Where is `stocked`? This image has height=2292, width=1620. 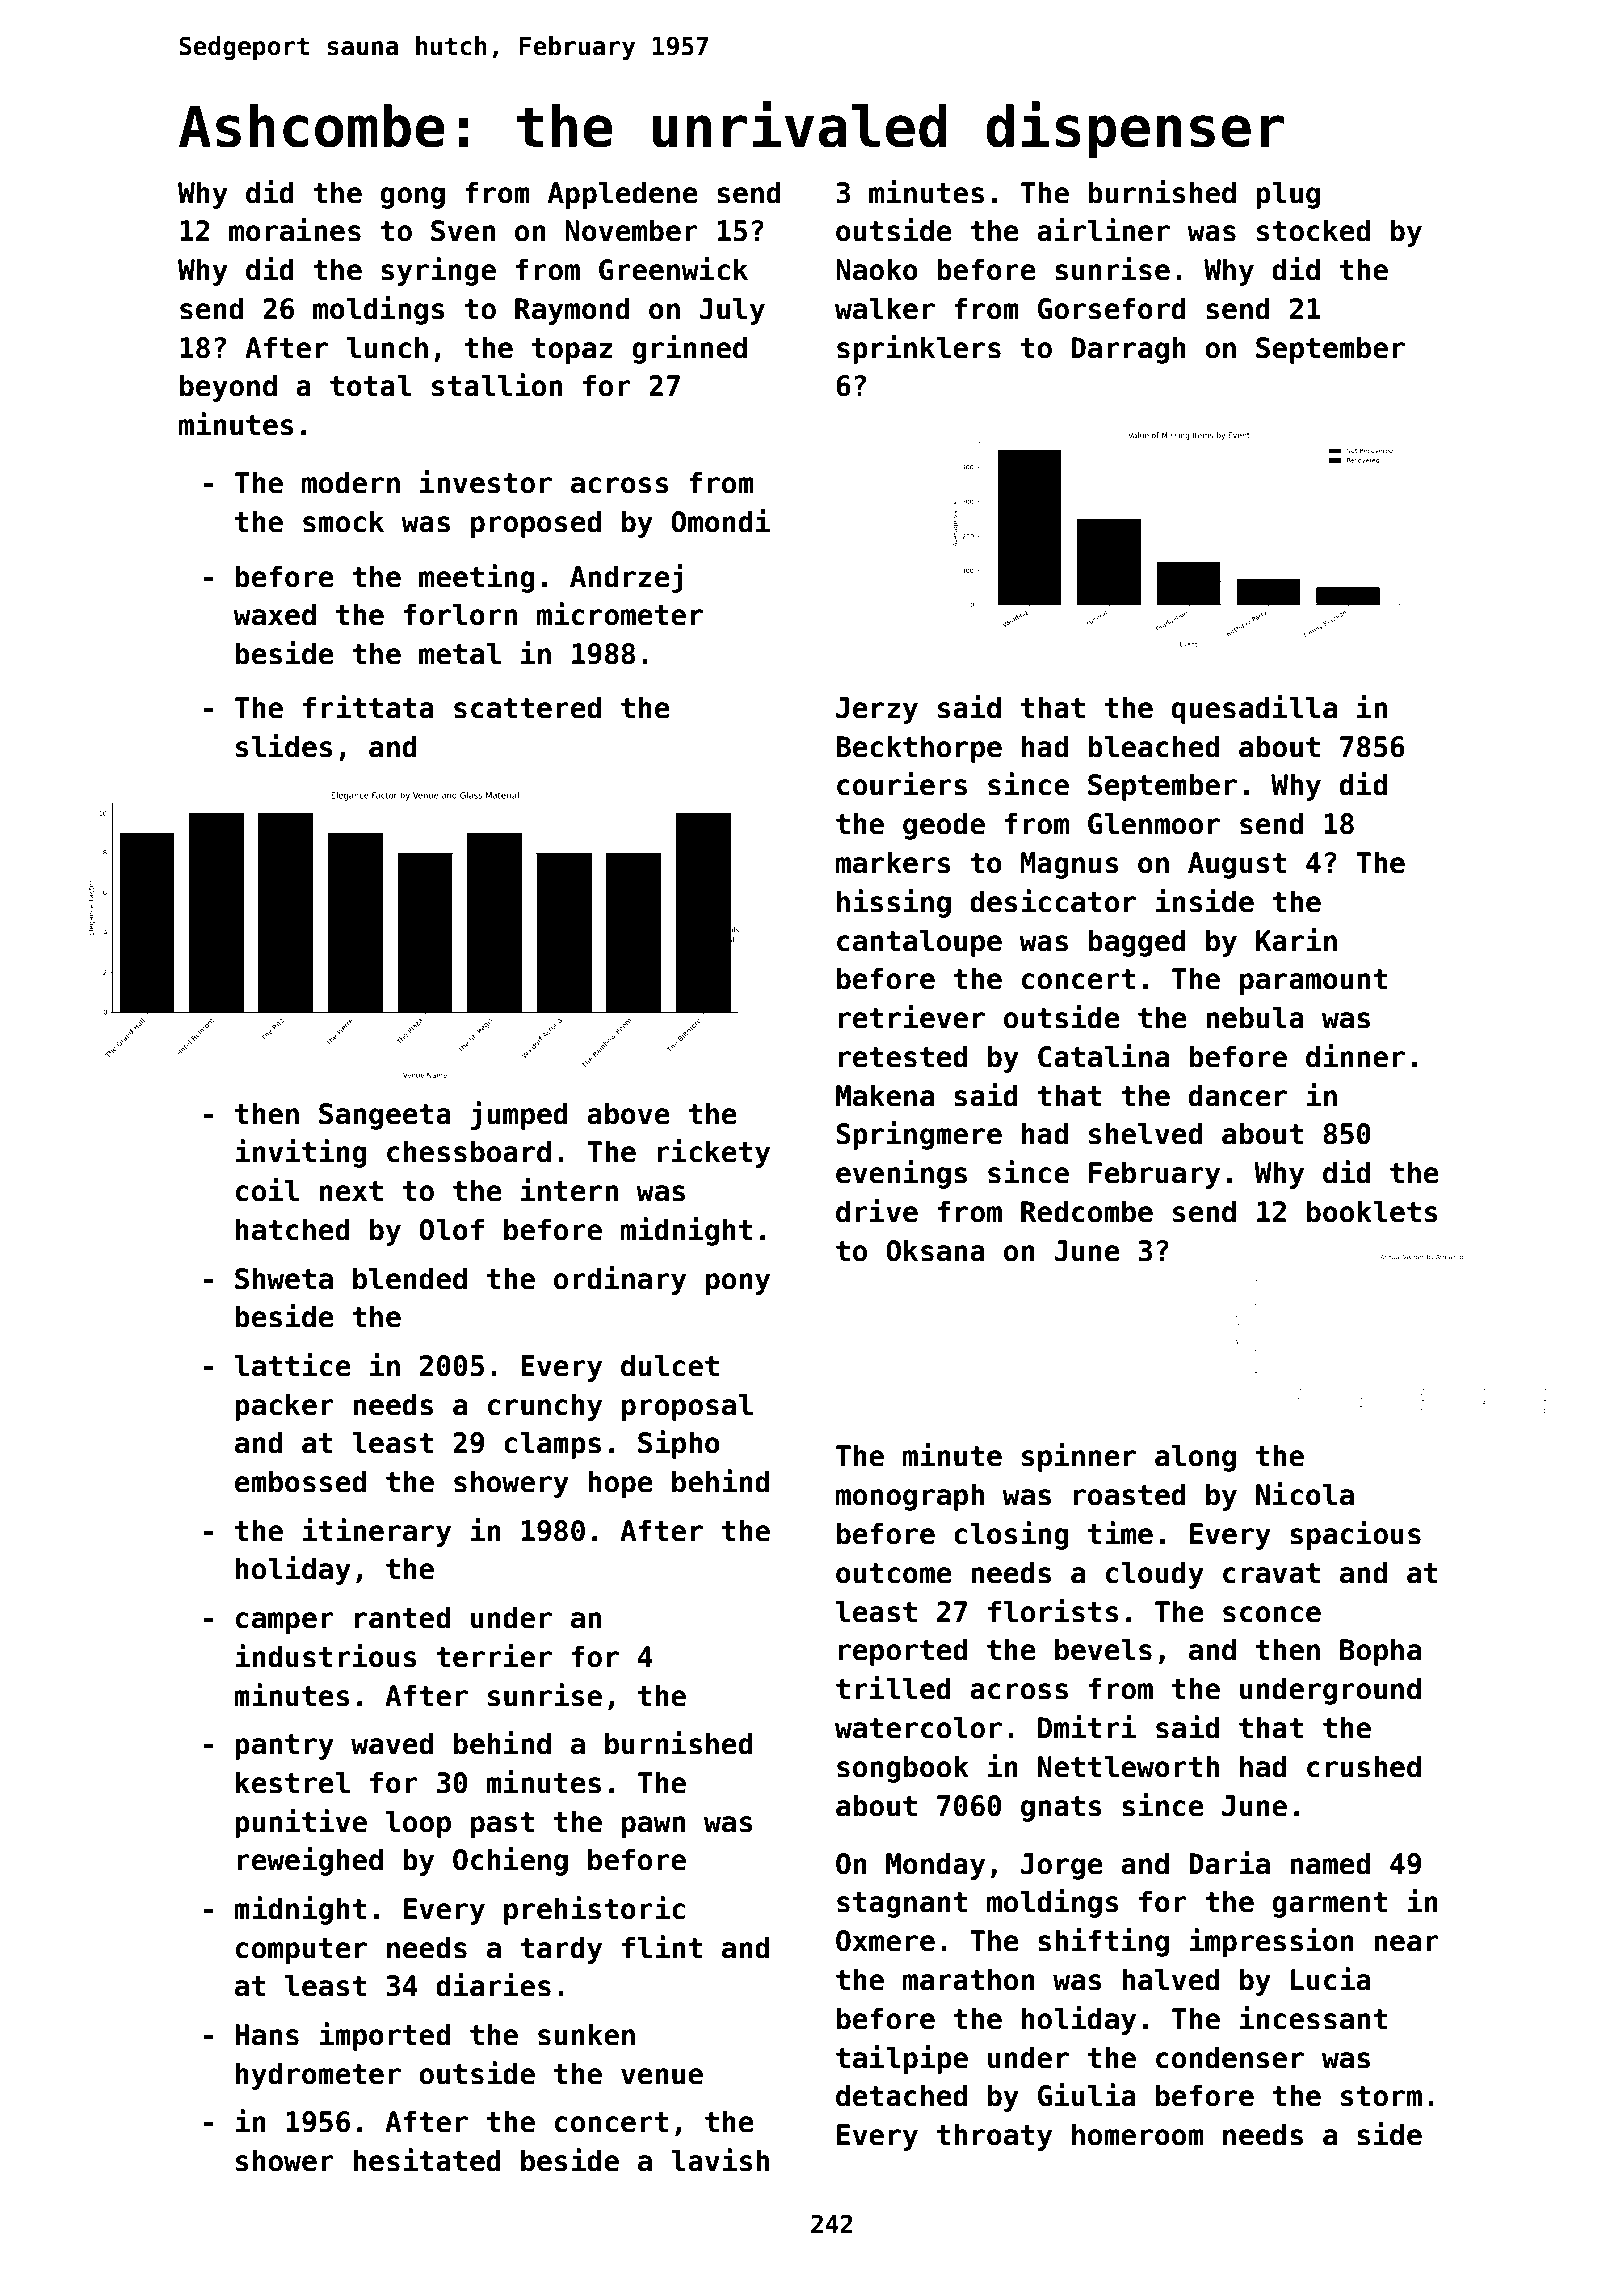 stocked is located at coordinates (1313, 230).
